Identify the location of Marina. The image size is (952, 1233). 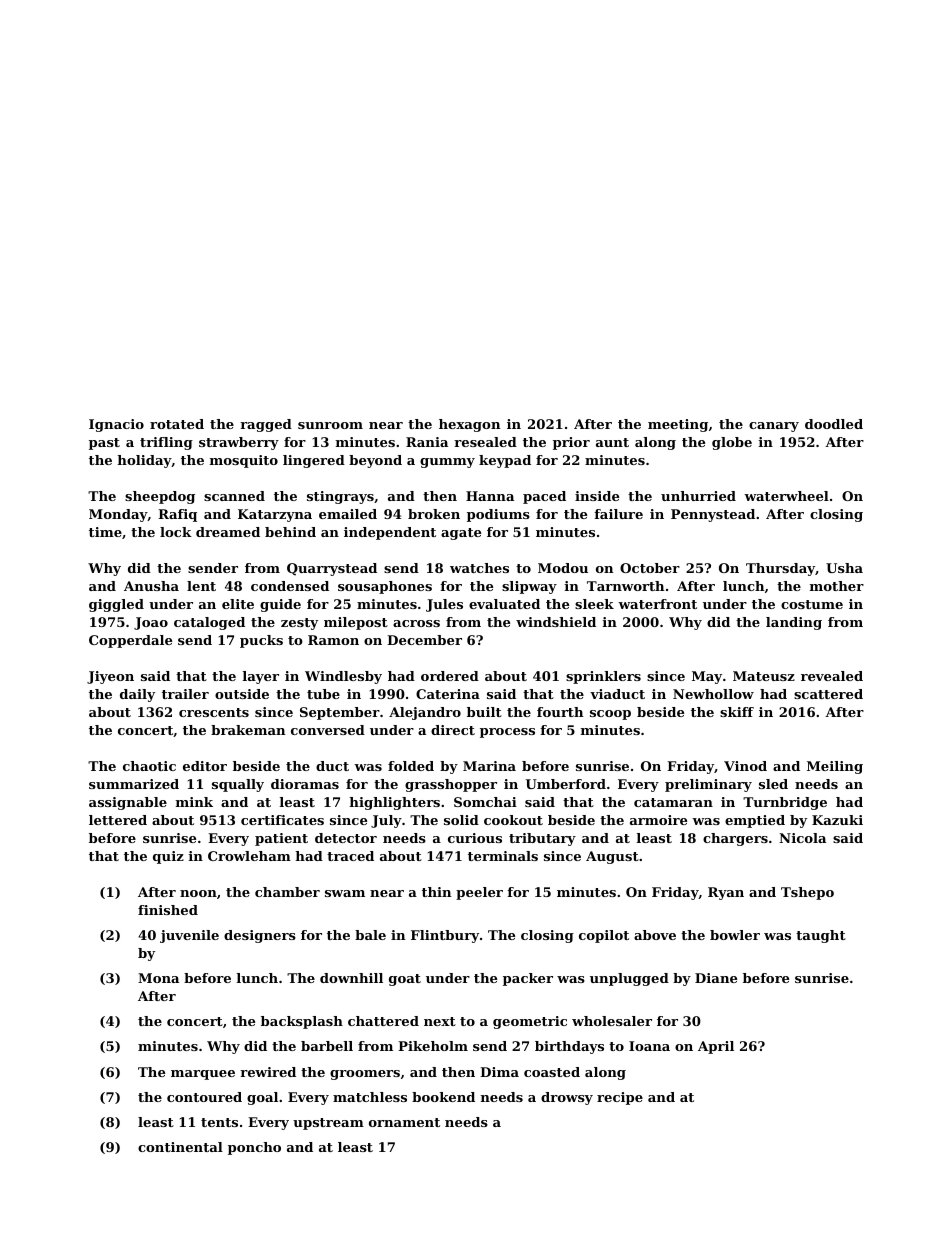
(489, 766).
